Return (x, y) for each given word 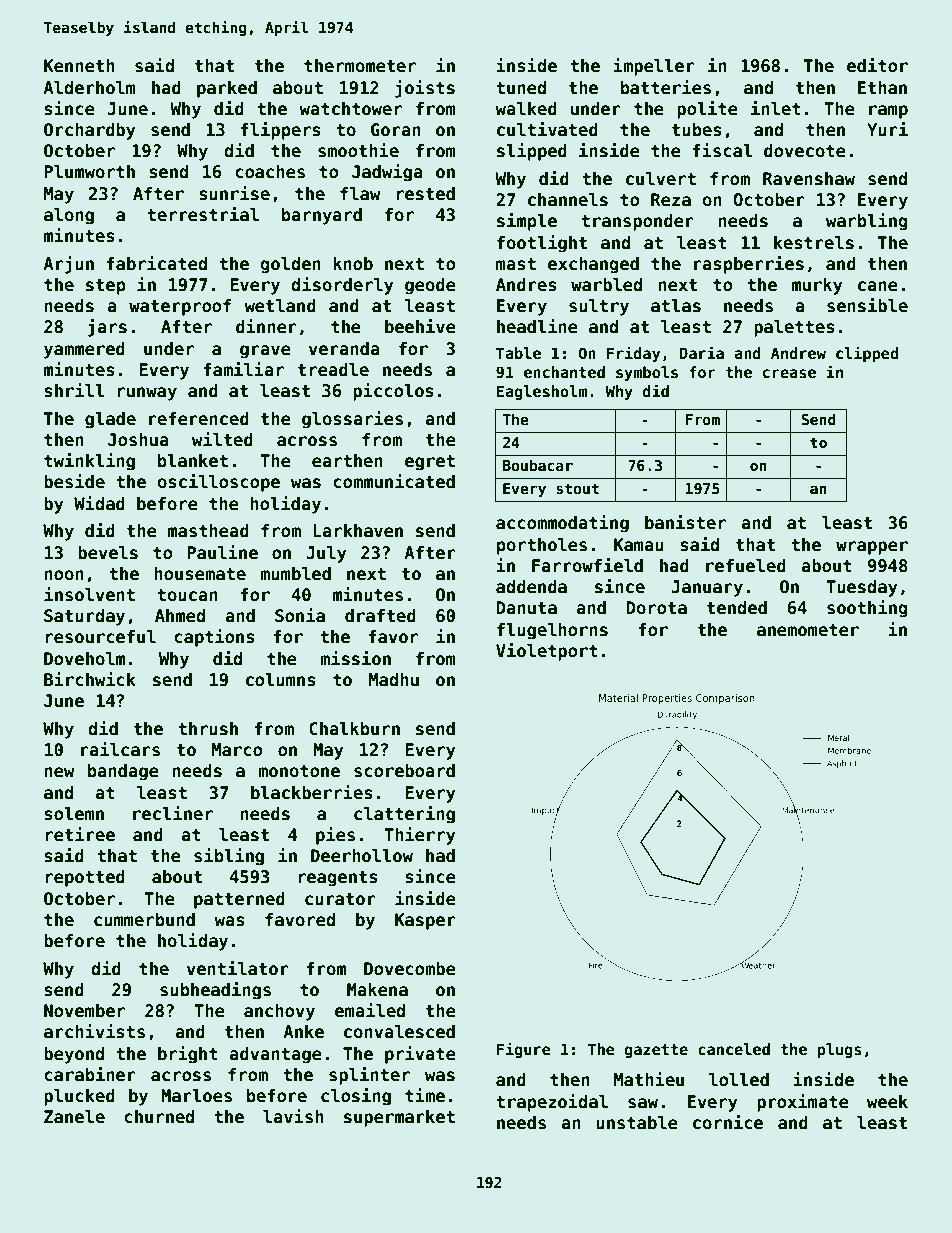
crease (789, 373)
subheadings (215, 991)
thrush (208, 729)
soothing (867, 609)
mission (355, 658)
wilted (222, 439)
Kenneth (79, 66)
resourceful (100, 637)
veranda (344, 349)
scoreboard (404, 771)
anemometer (808, 630)
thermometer (360, 66)
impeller (654, 67)
